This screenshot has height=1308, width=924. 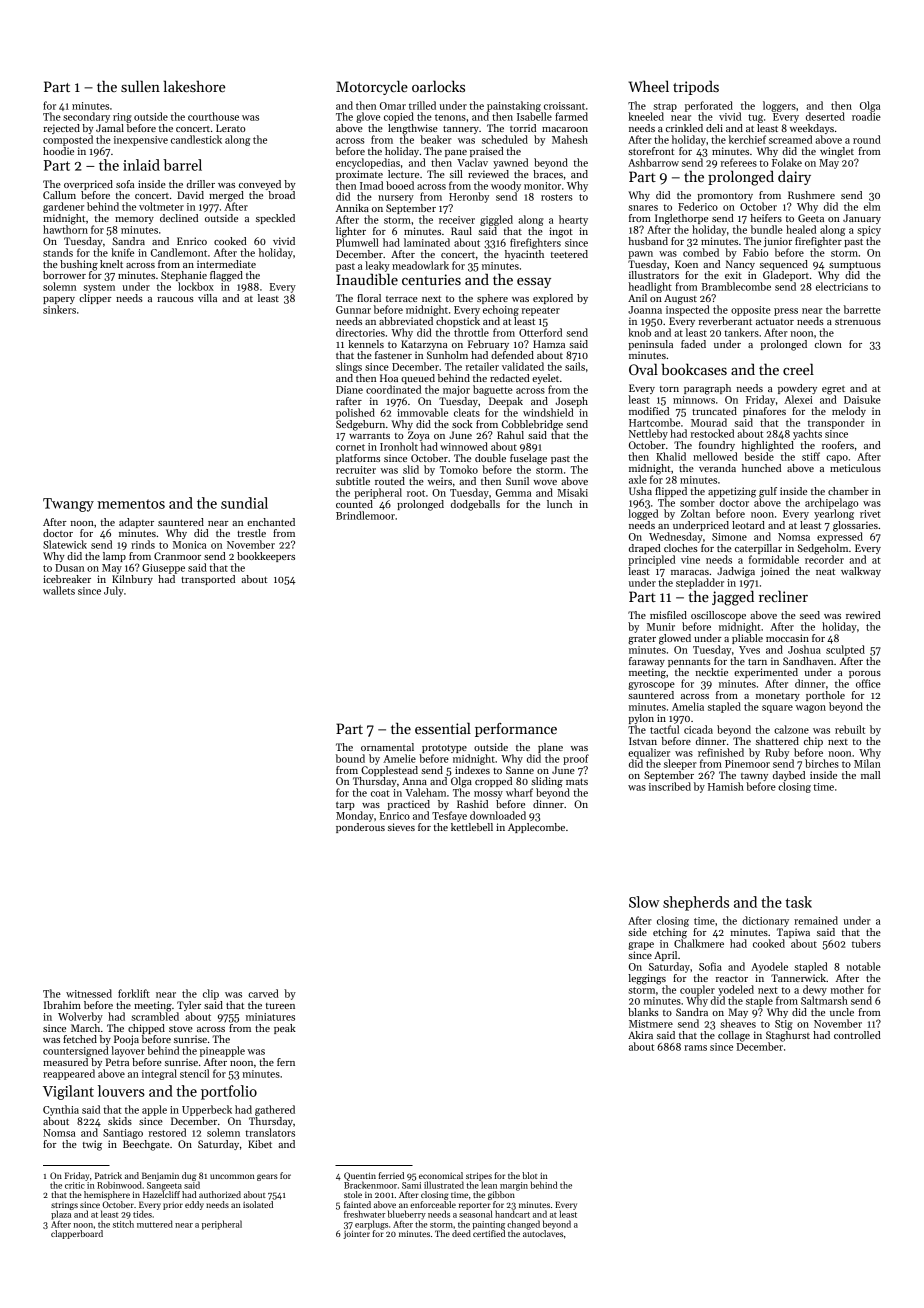 What do you see at coordinates (194, 1205) in the screenshot?
I see `eddy` at bounding box center [194, 1205].
